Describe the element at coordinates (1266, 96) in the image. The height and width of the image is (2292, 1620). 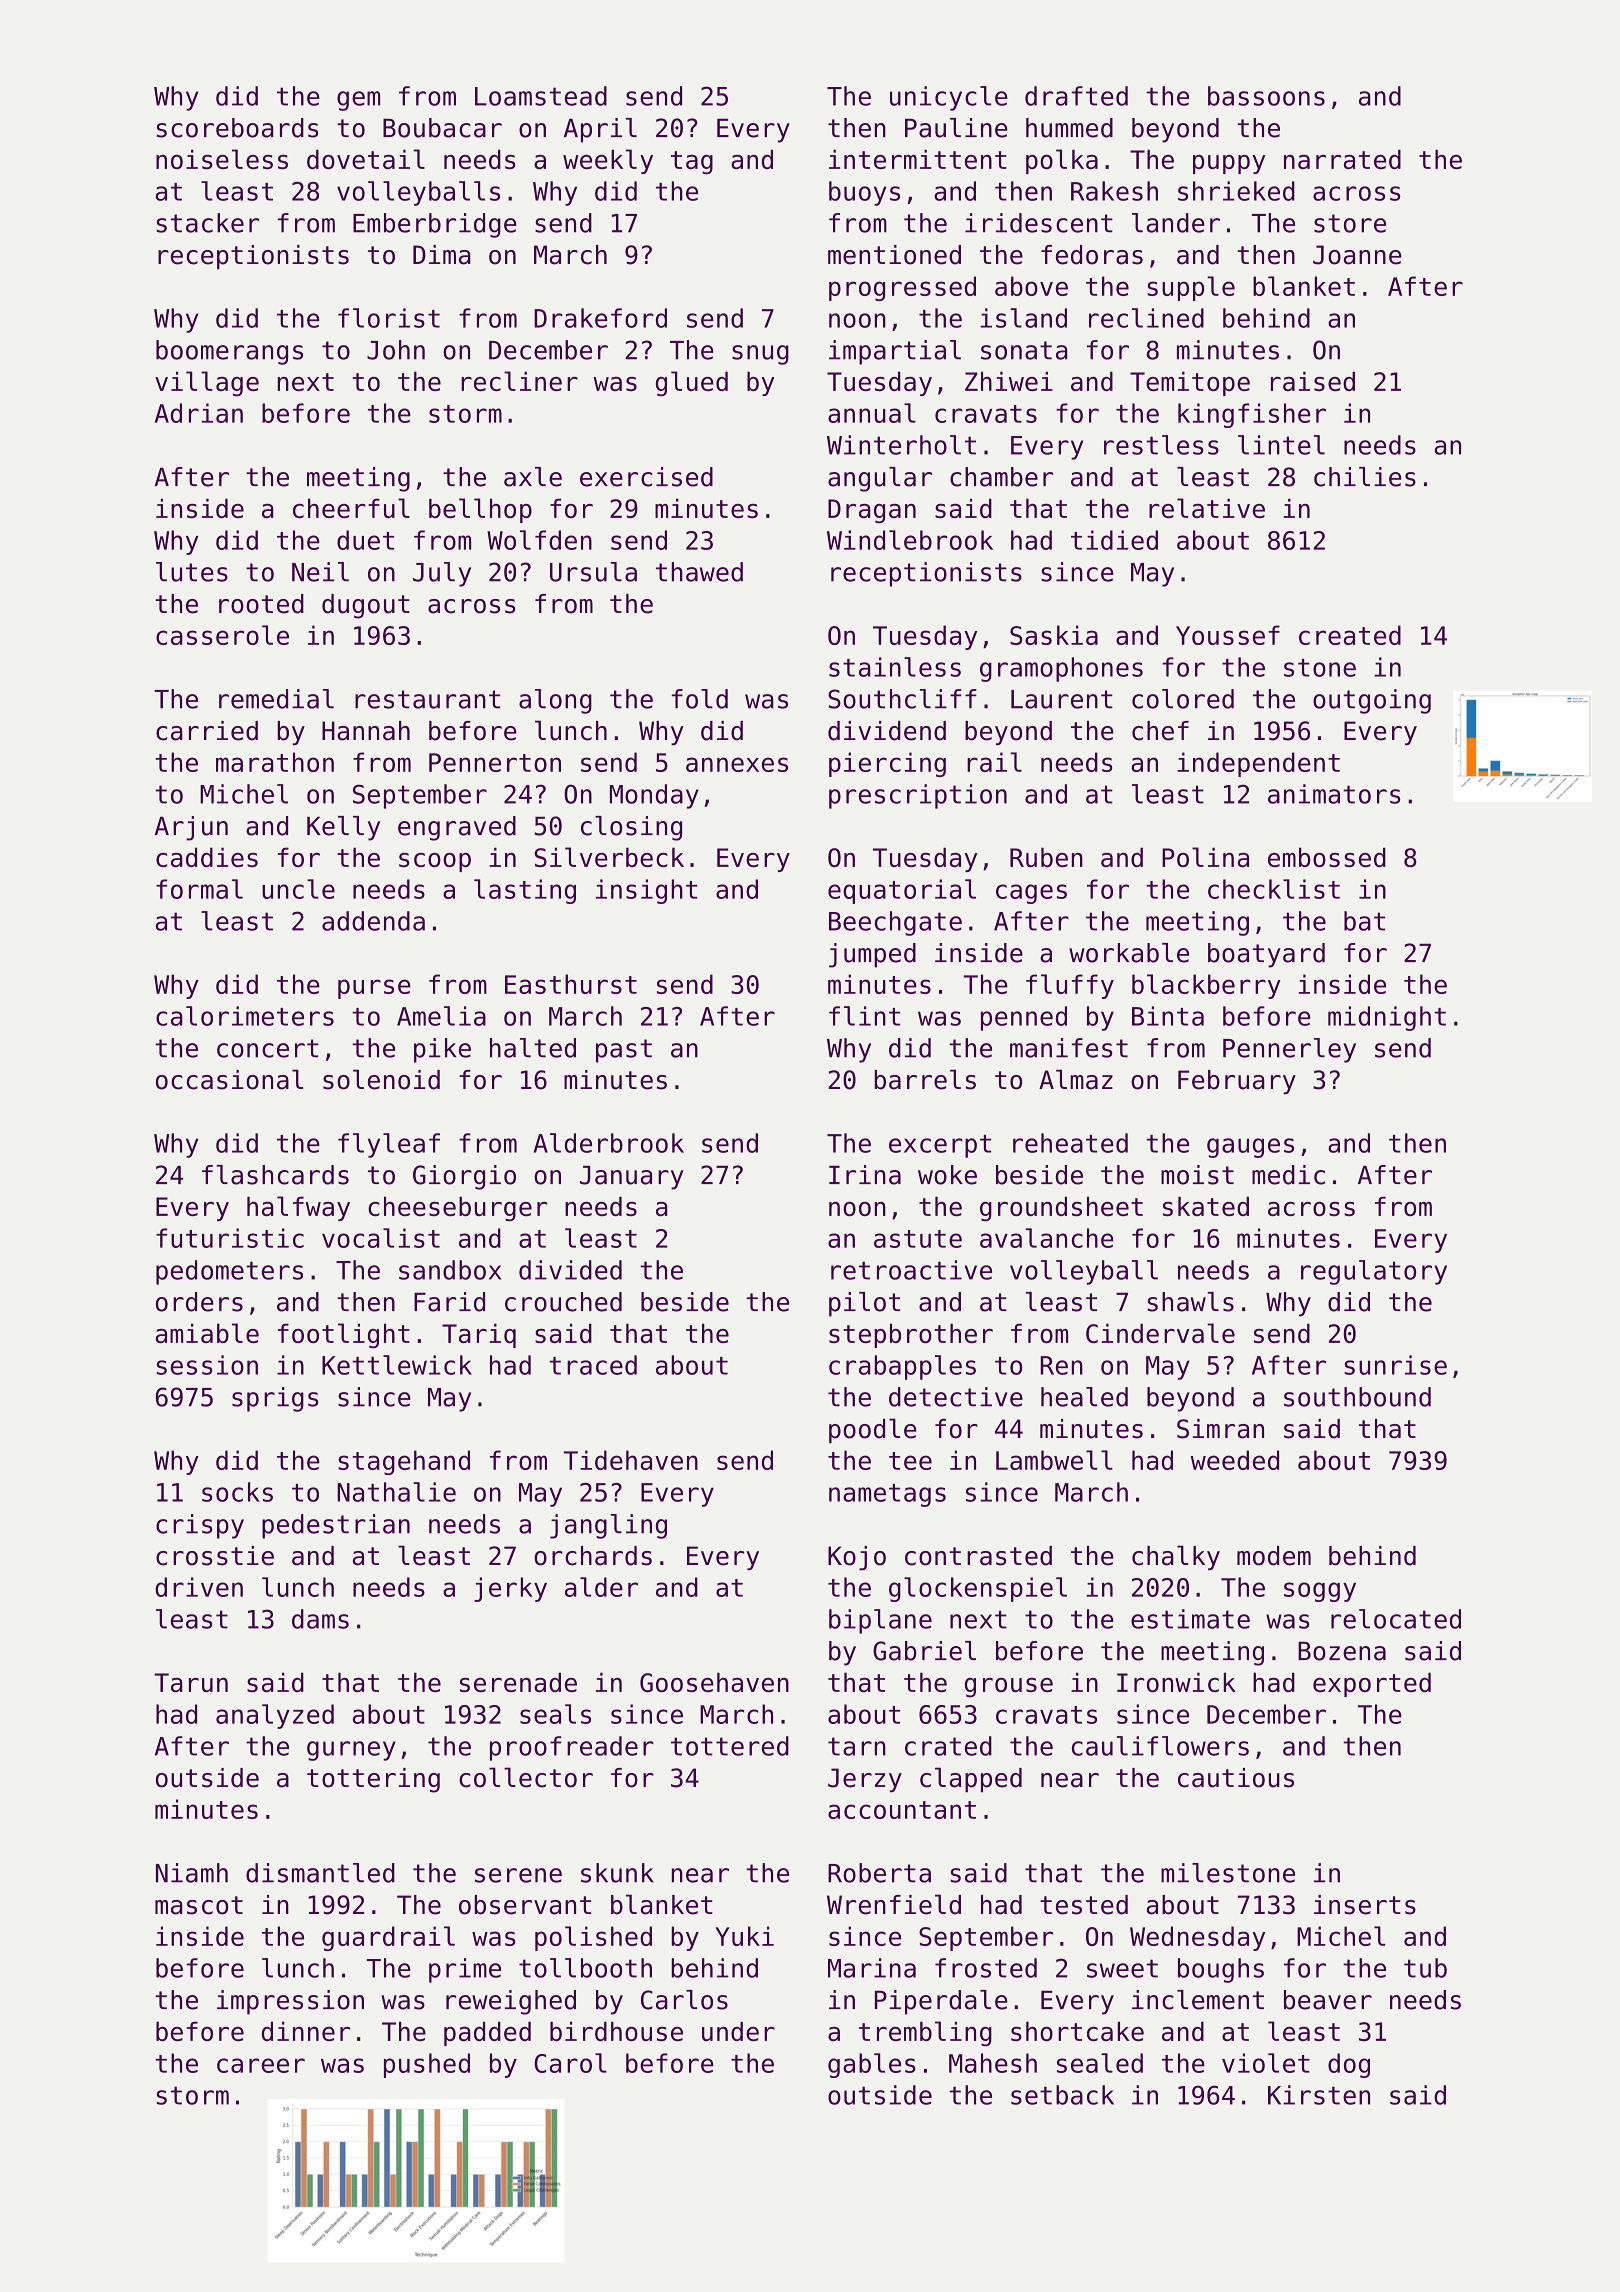
I see `bassoons` at that location.
